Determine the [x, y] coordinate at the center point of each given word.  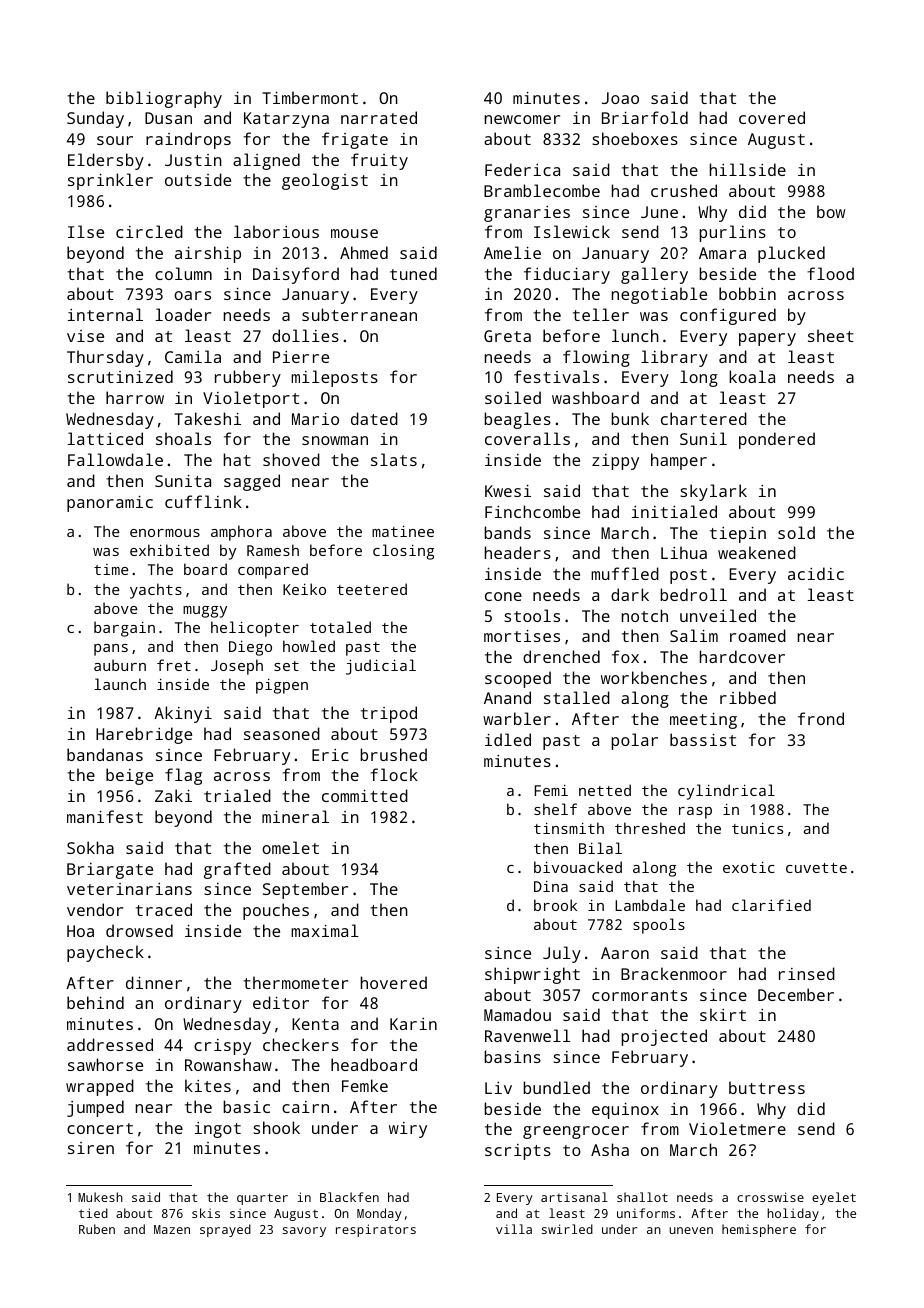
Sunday [95, 119]
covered [772, 117]
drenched [561, 656]
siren [91, 1148]
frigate [355, 140]
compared [273, 571]
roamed [758, 635]
